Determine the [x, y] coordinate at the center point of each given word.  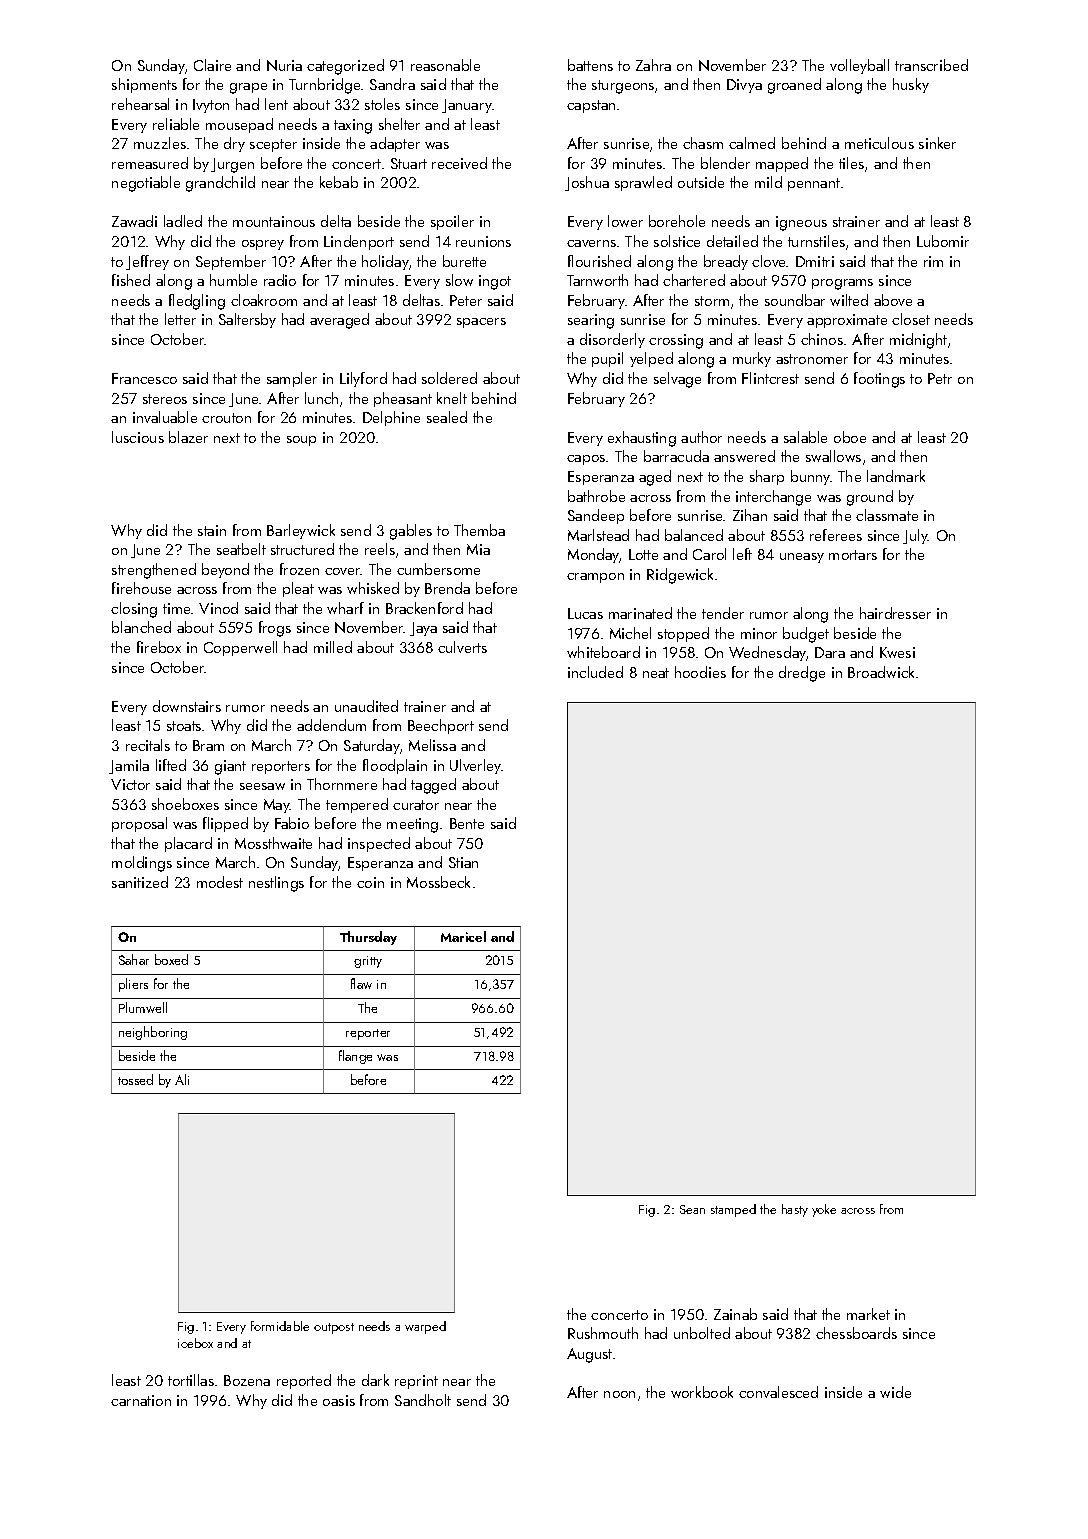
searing [591, 321]
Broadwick [881, 672]
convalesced [778, 1392]
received [459, 163]
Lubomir [943, 241]
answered [744, 456]
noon [619, 1394]
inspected [379, 844]
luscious [138, 437]
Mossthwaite [273, 843]
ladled [183, 221]
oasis [339, 1400]
